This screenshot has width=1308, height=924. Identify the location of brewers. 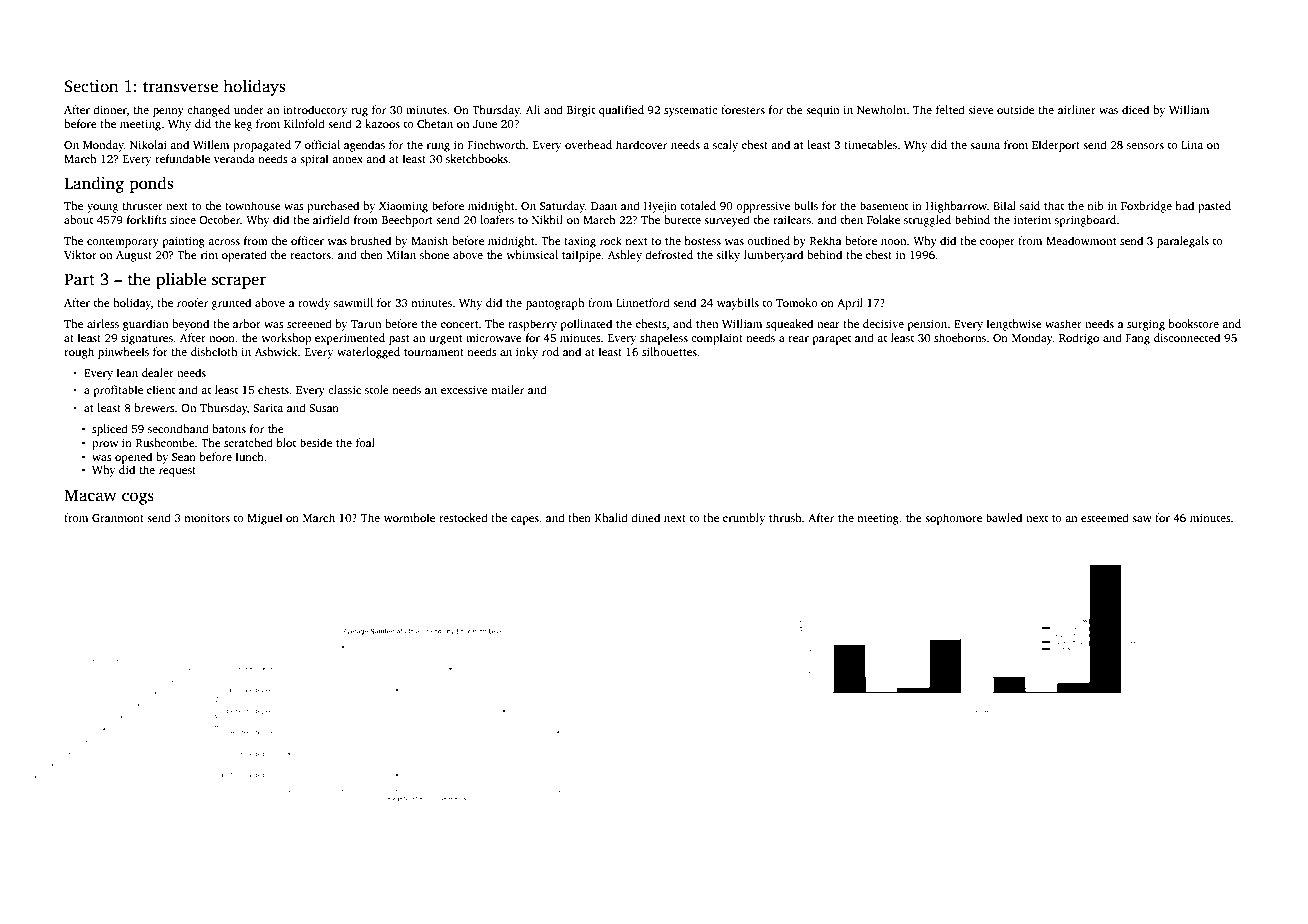
(154, 407).
